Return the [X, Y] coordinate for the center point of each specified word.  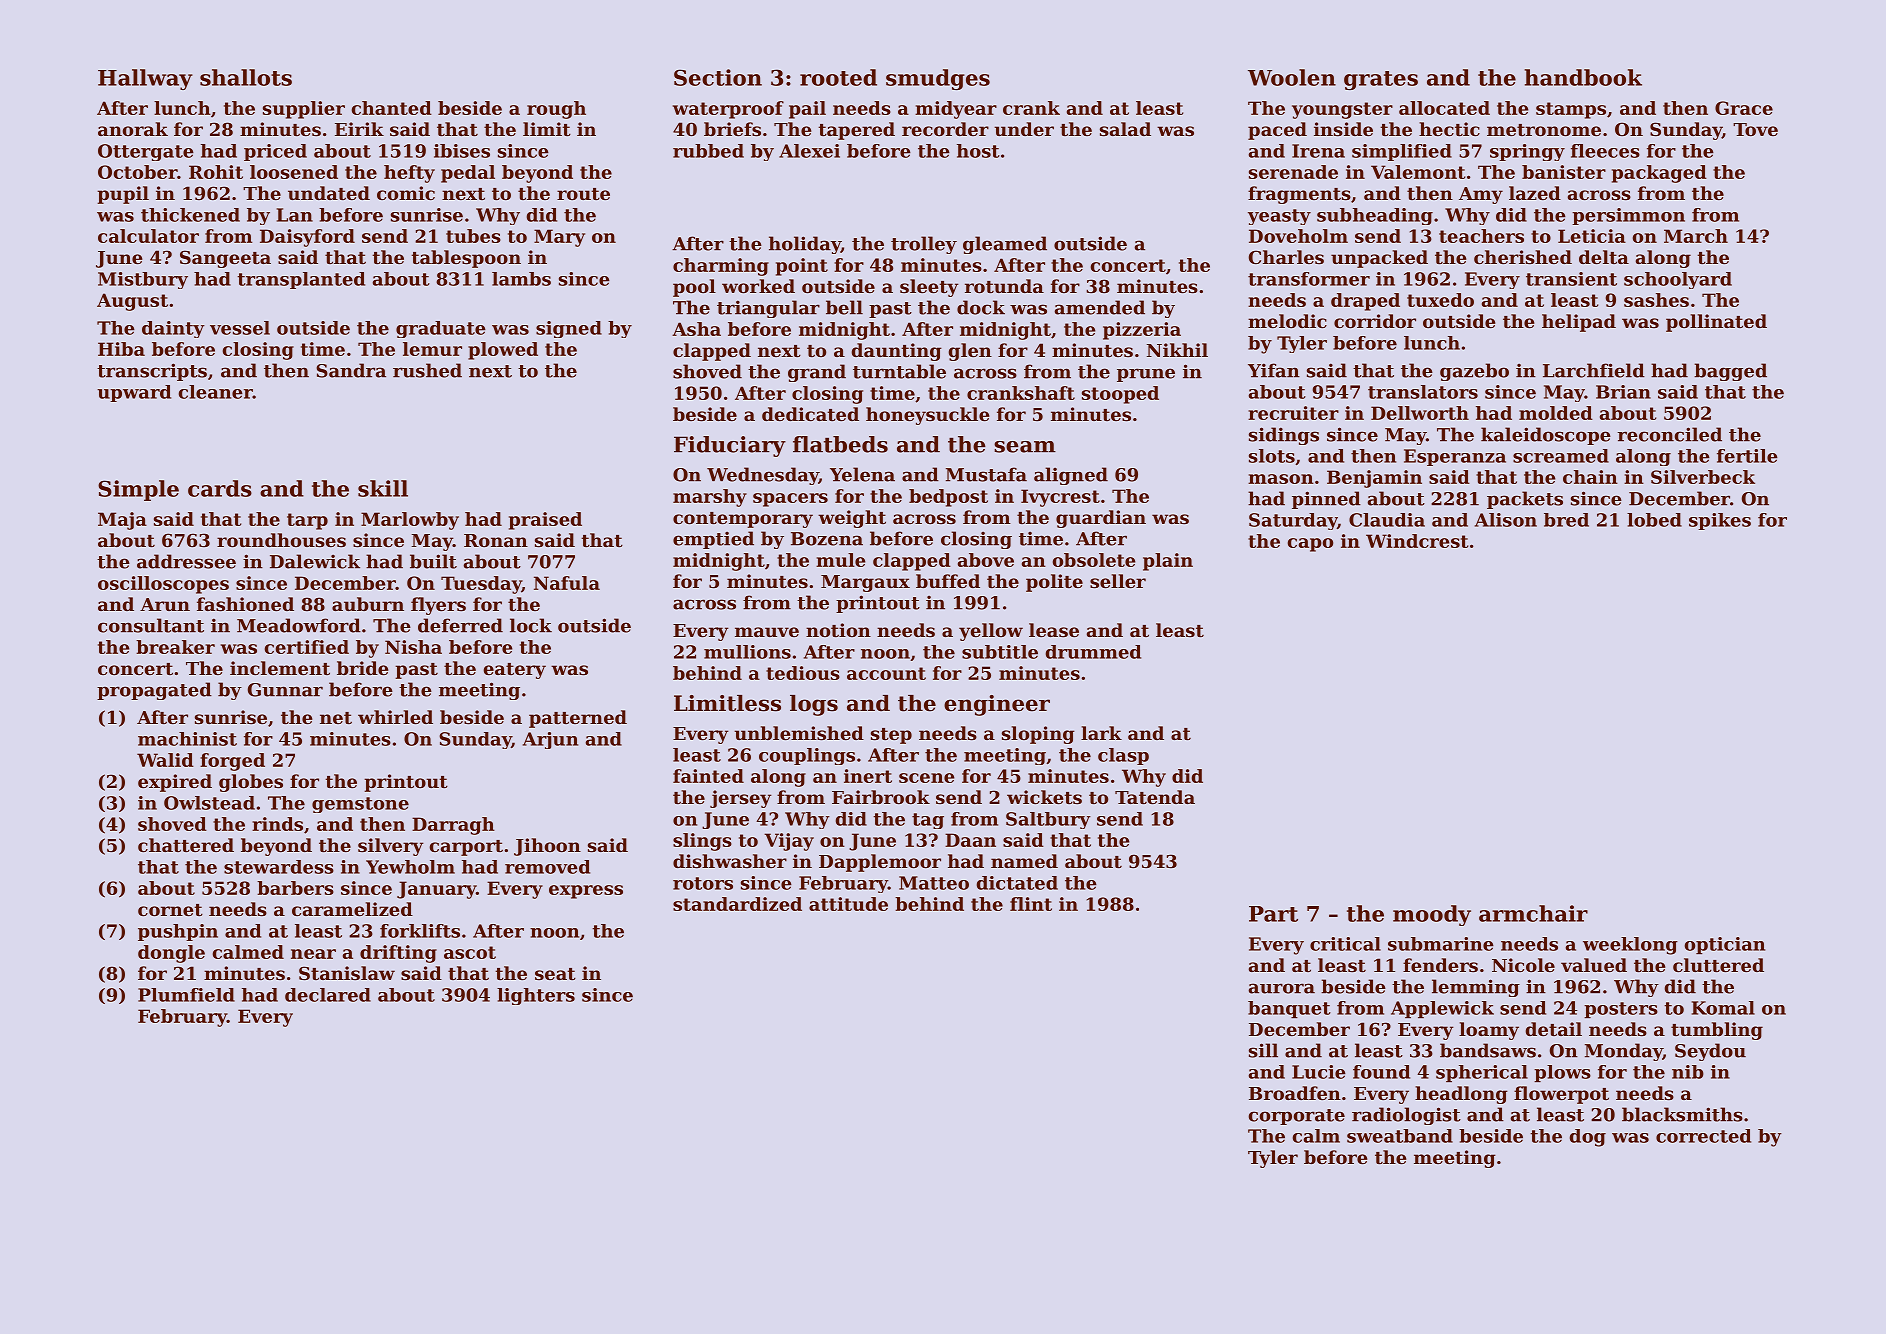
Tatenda [1155, 797]
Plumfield [186, 995]
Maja [122, 521]
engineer [997, 705]
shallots [246, 77]
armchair [1533, 913]
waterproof [728, 110]
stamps [1571, 110]
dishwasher [730, 861]
